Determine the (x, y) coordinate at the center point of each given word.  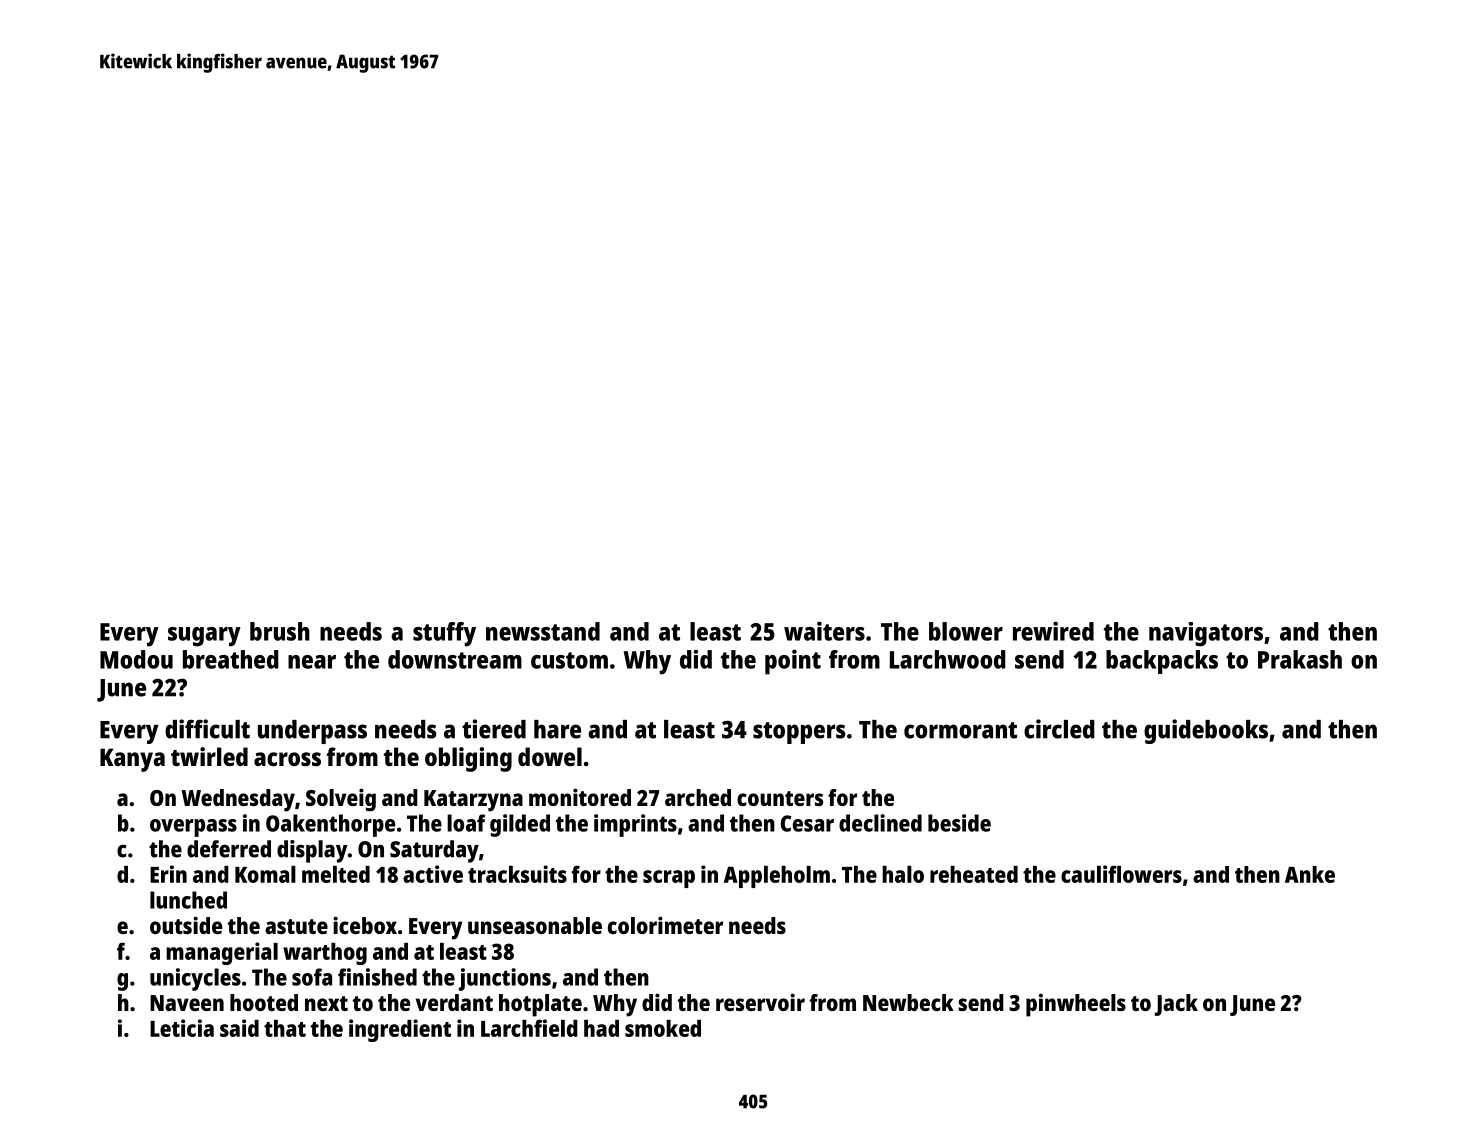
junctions (505, 979)
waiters (824, 631)
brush (280, 631)
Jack (1176, 1005)
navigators (1206, 634)
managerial (222, 953)
